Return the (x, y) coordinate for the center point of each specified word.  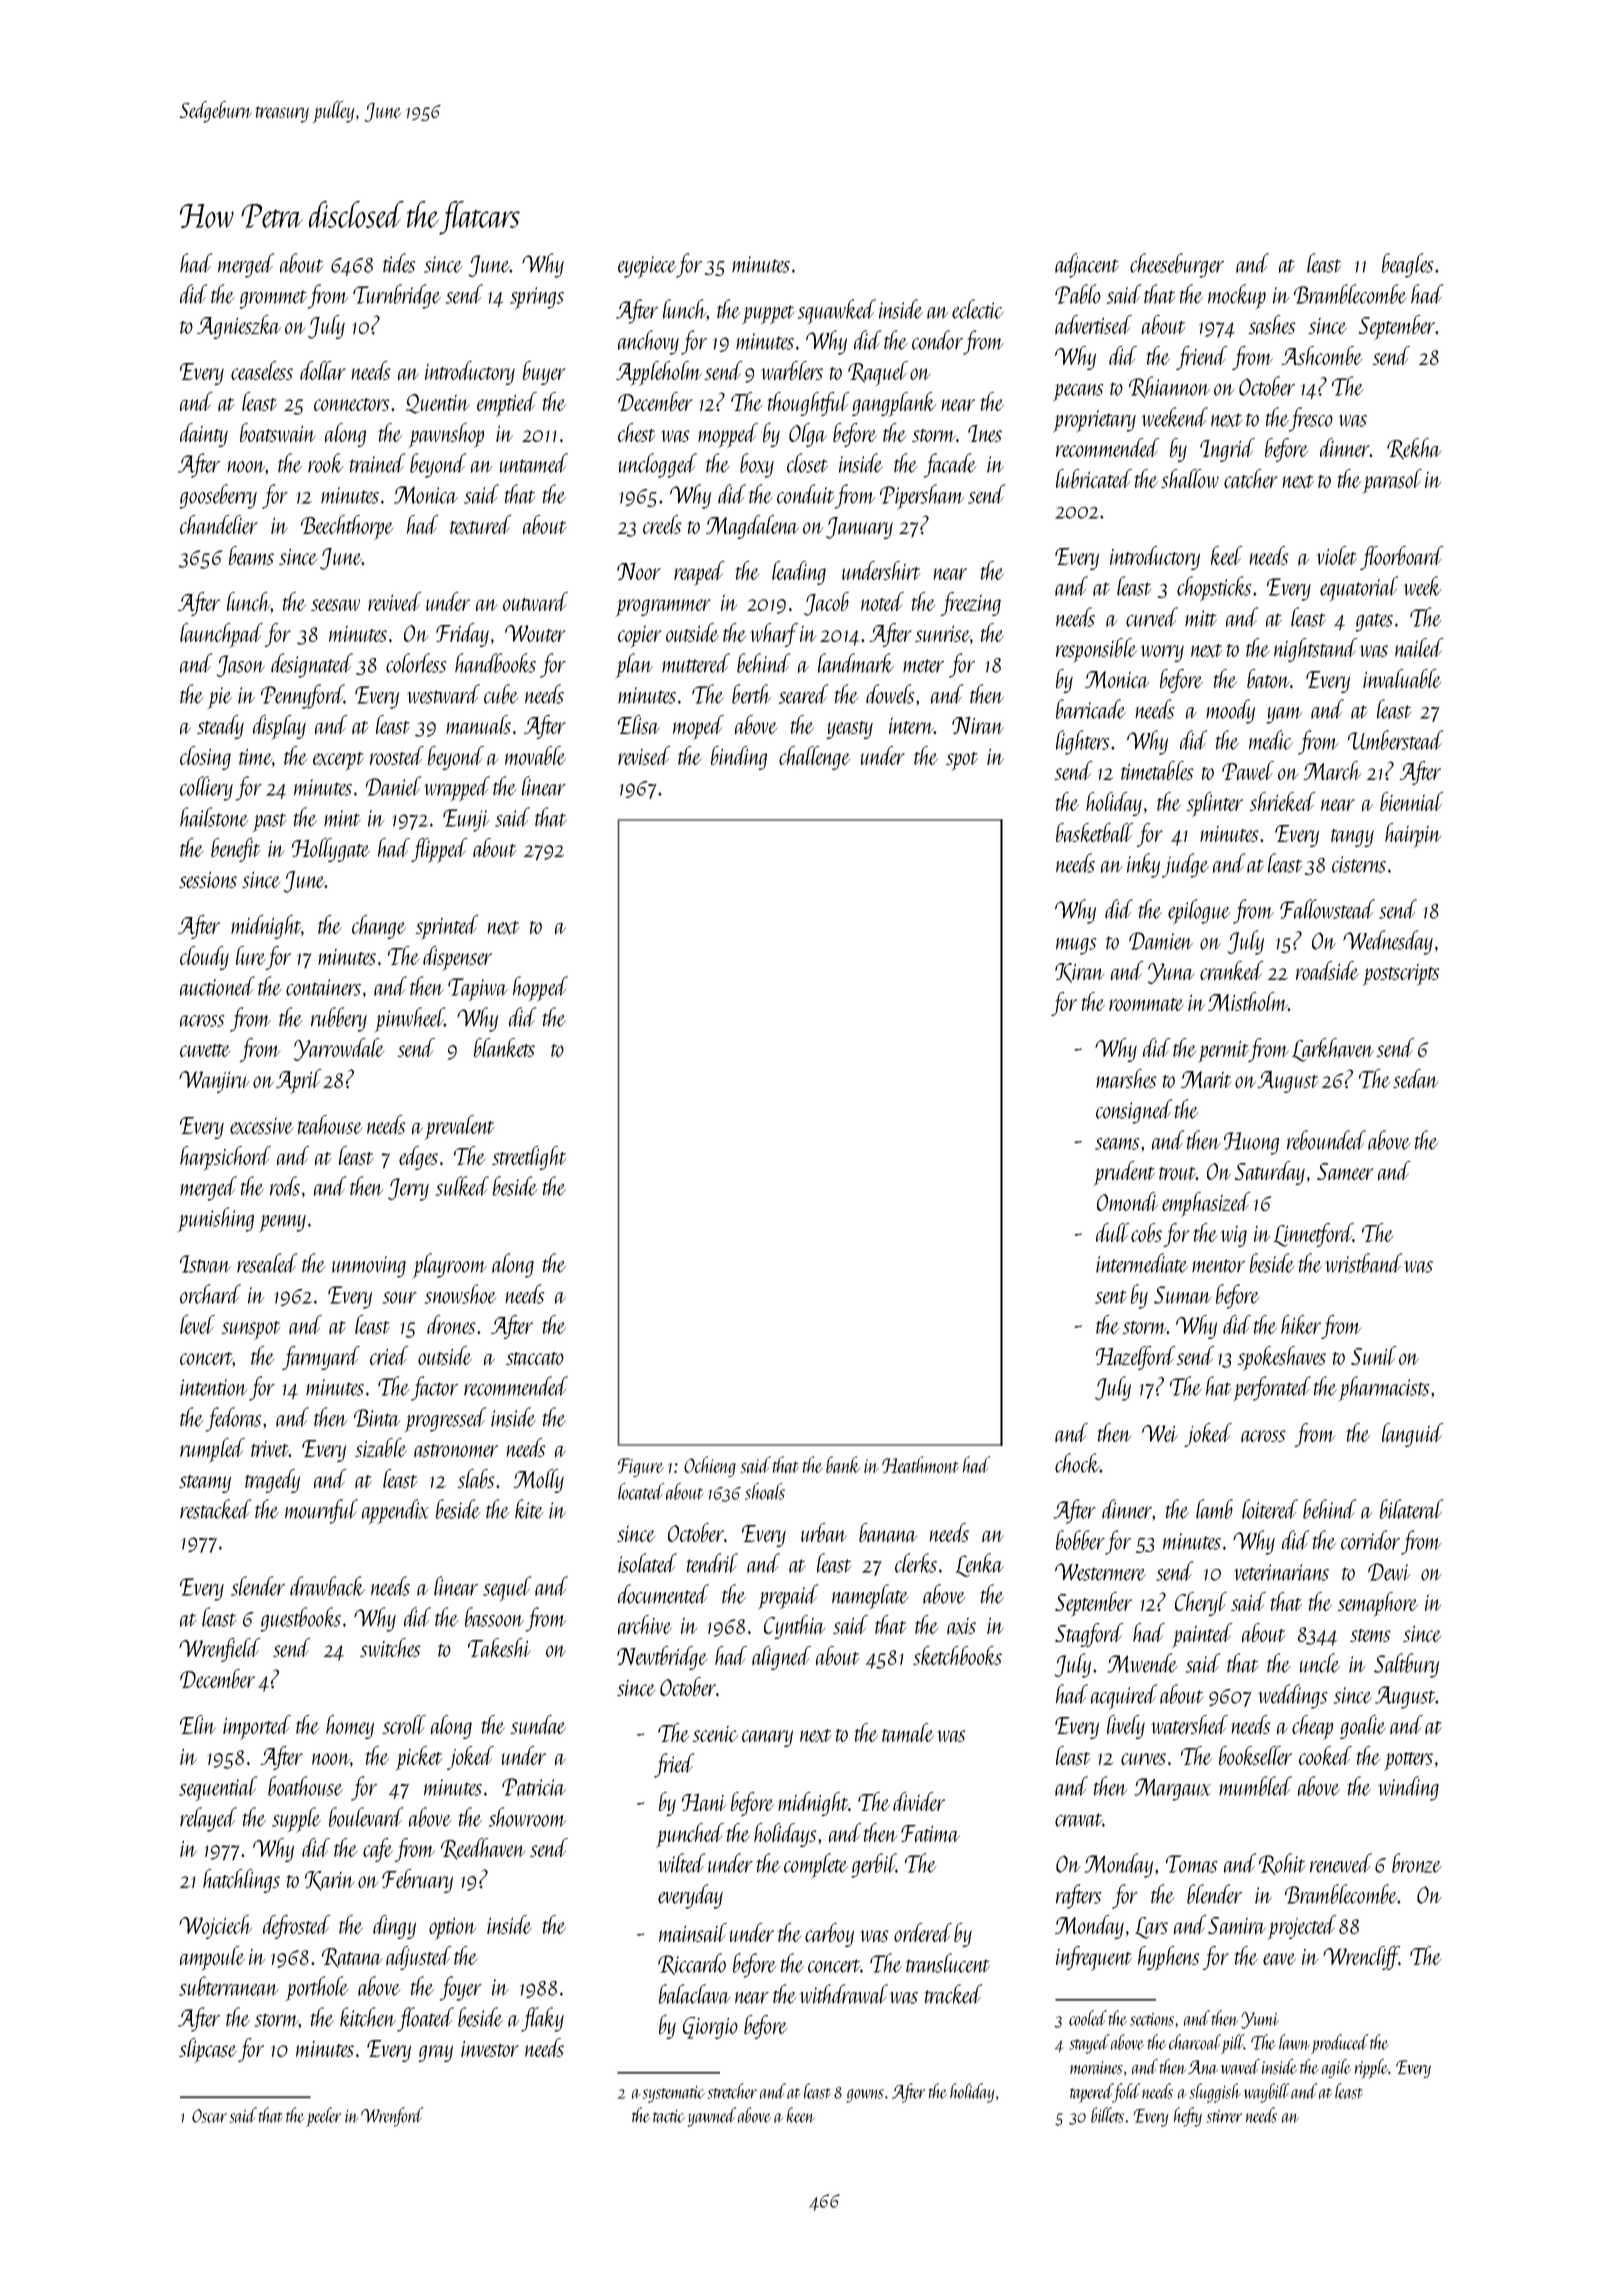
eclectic (978, 309)
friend (1201, 358)
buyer (544, 373)
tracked (953, 1994)
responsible (1096, 650)
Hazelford (1135, 1358)
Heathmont (920, 1464)
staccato (535, 1358)
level (197, 1324)
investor (490, 2049)
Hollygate (331, 850)
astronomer (456, 1450)
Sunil (1373, 1355)
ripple (1371, 2069)
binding (739, 758)
